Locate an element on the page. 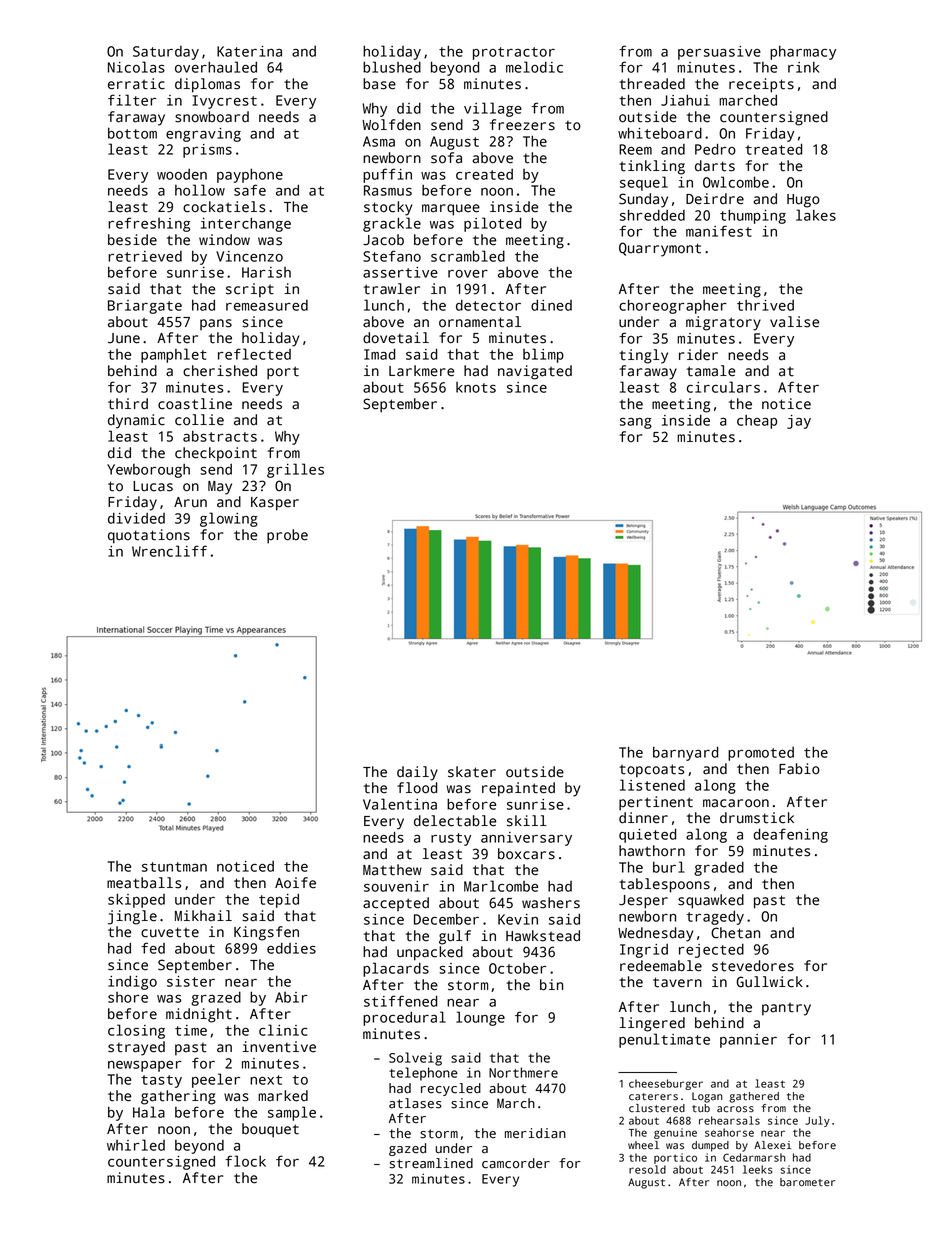 Image resolution: width=952 pixels, height=1233 pixels. stuntman is located at coordinates (174, 867).
